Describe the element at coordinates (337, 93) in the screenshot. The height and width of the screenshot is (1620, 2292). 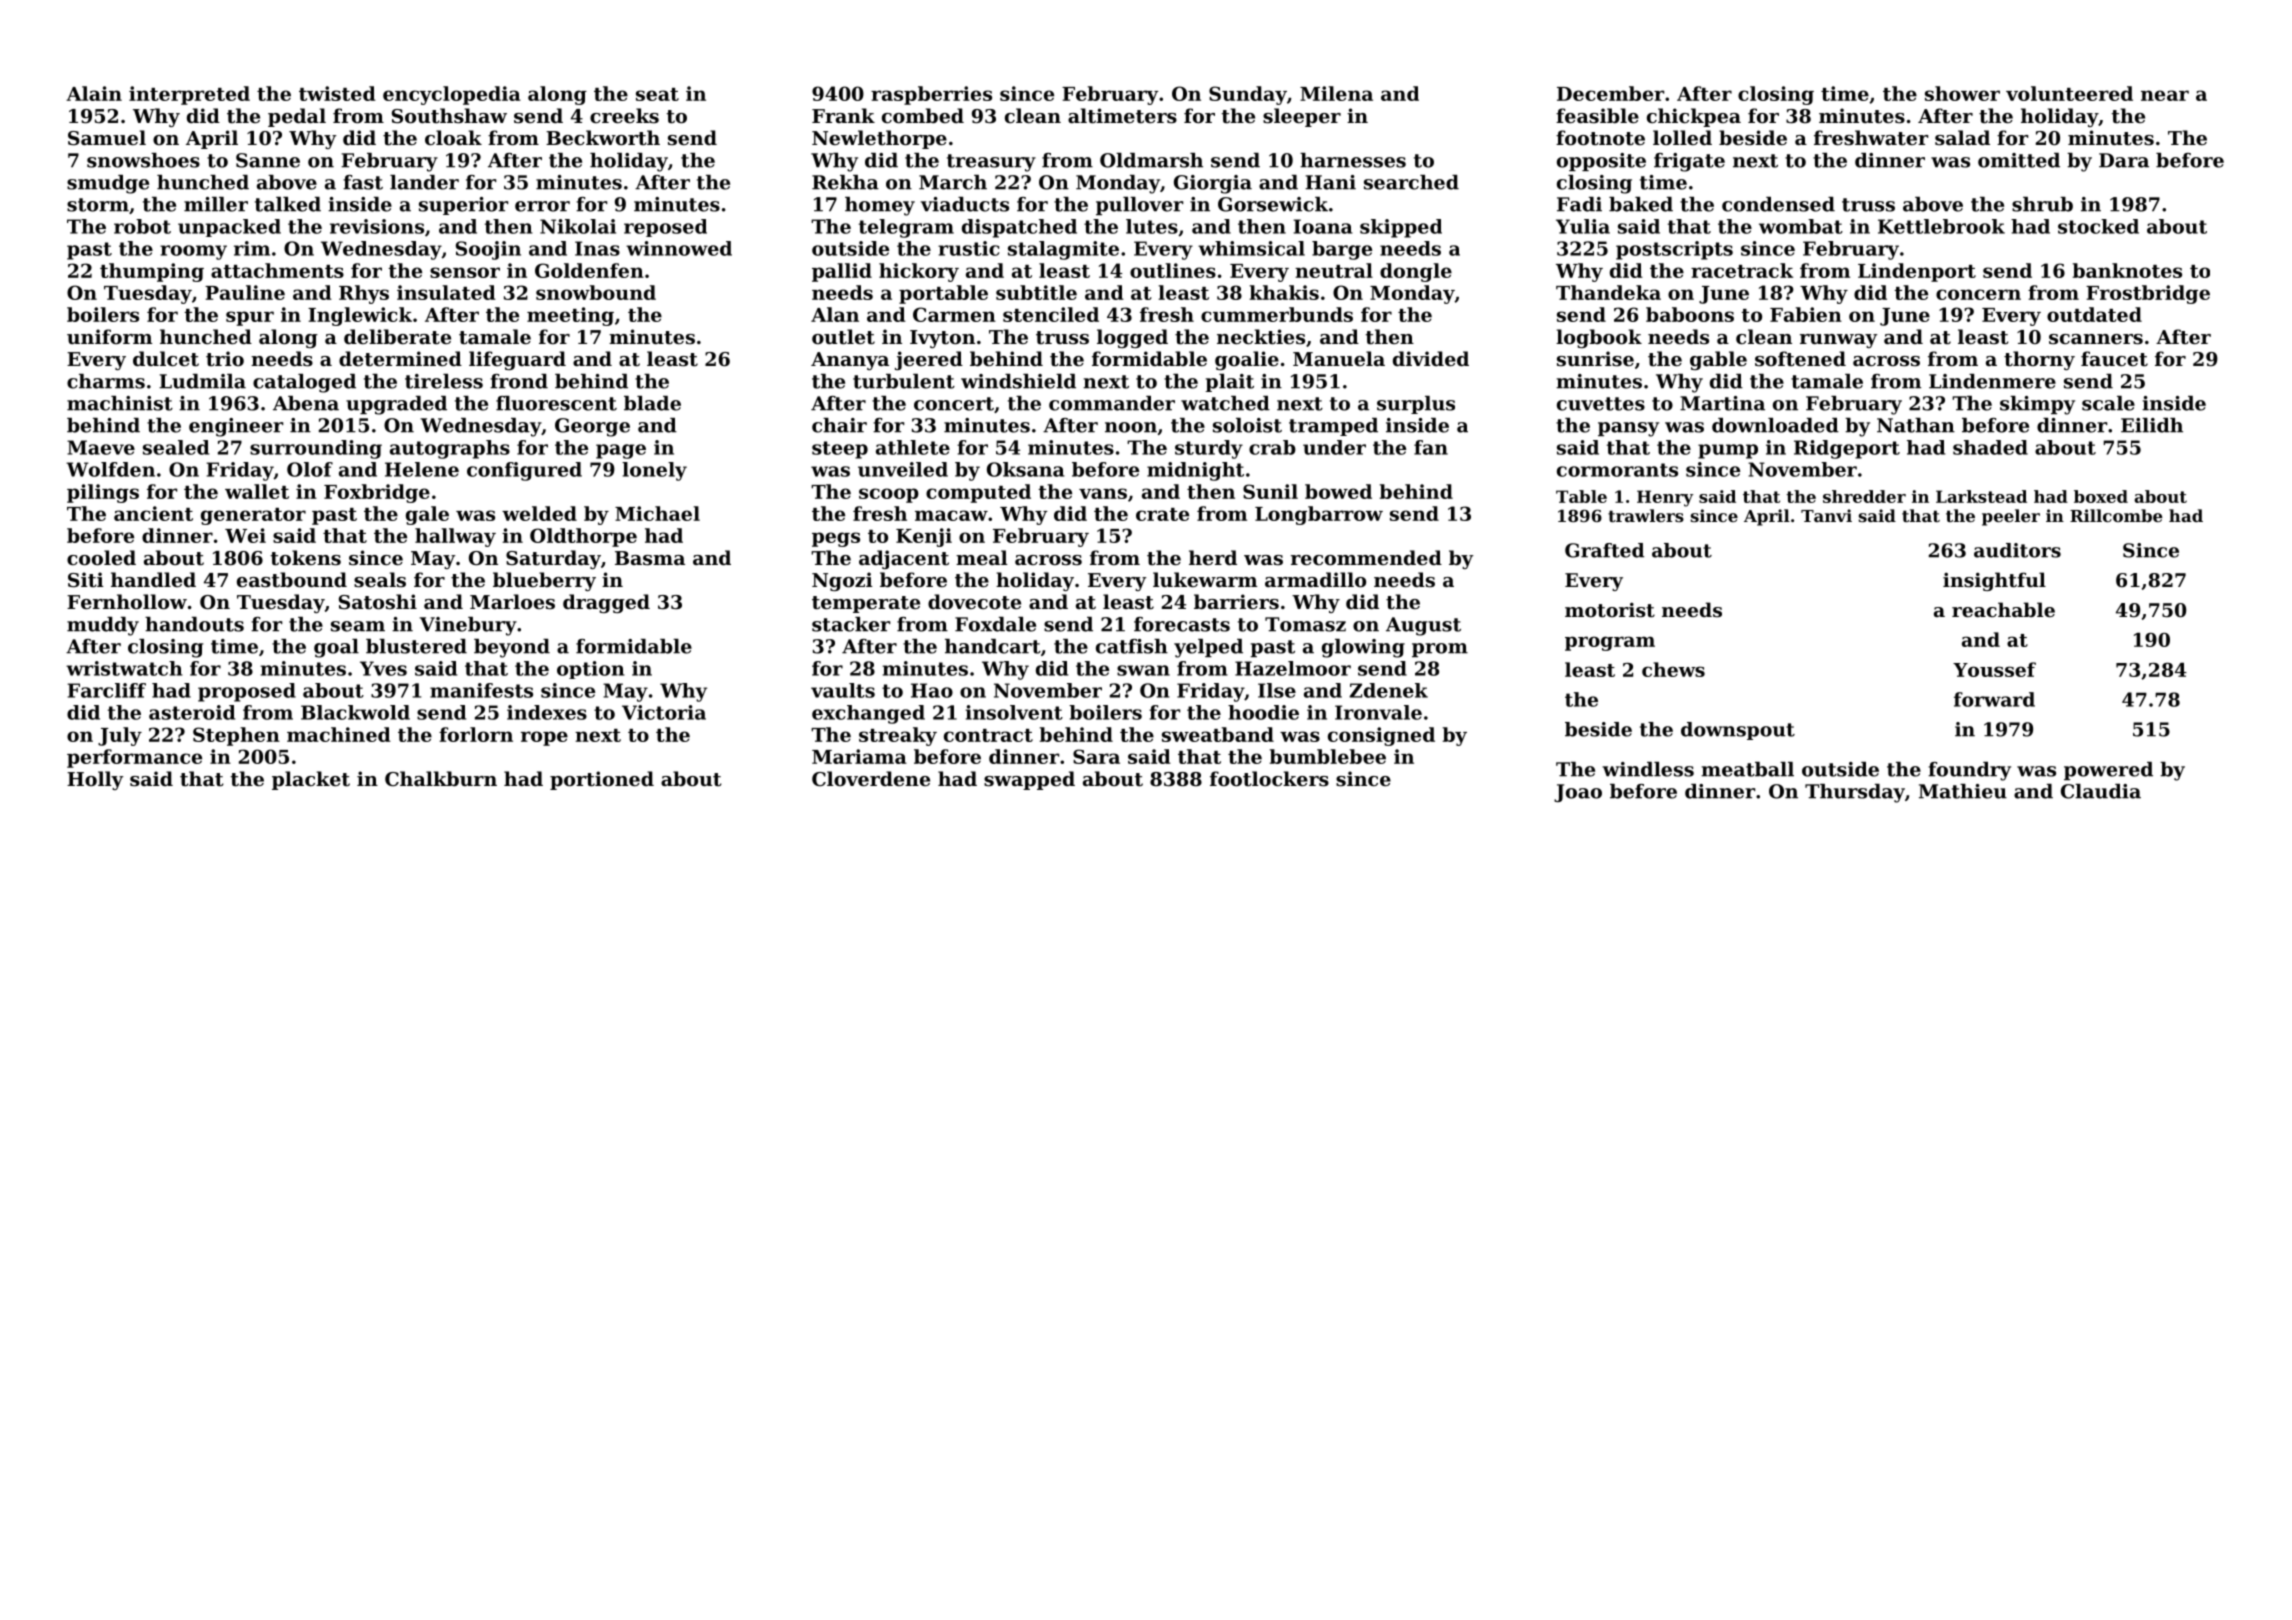
I see `twisted` at that location.
